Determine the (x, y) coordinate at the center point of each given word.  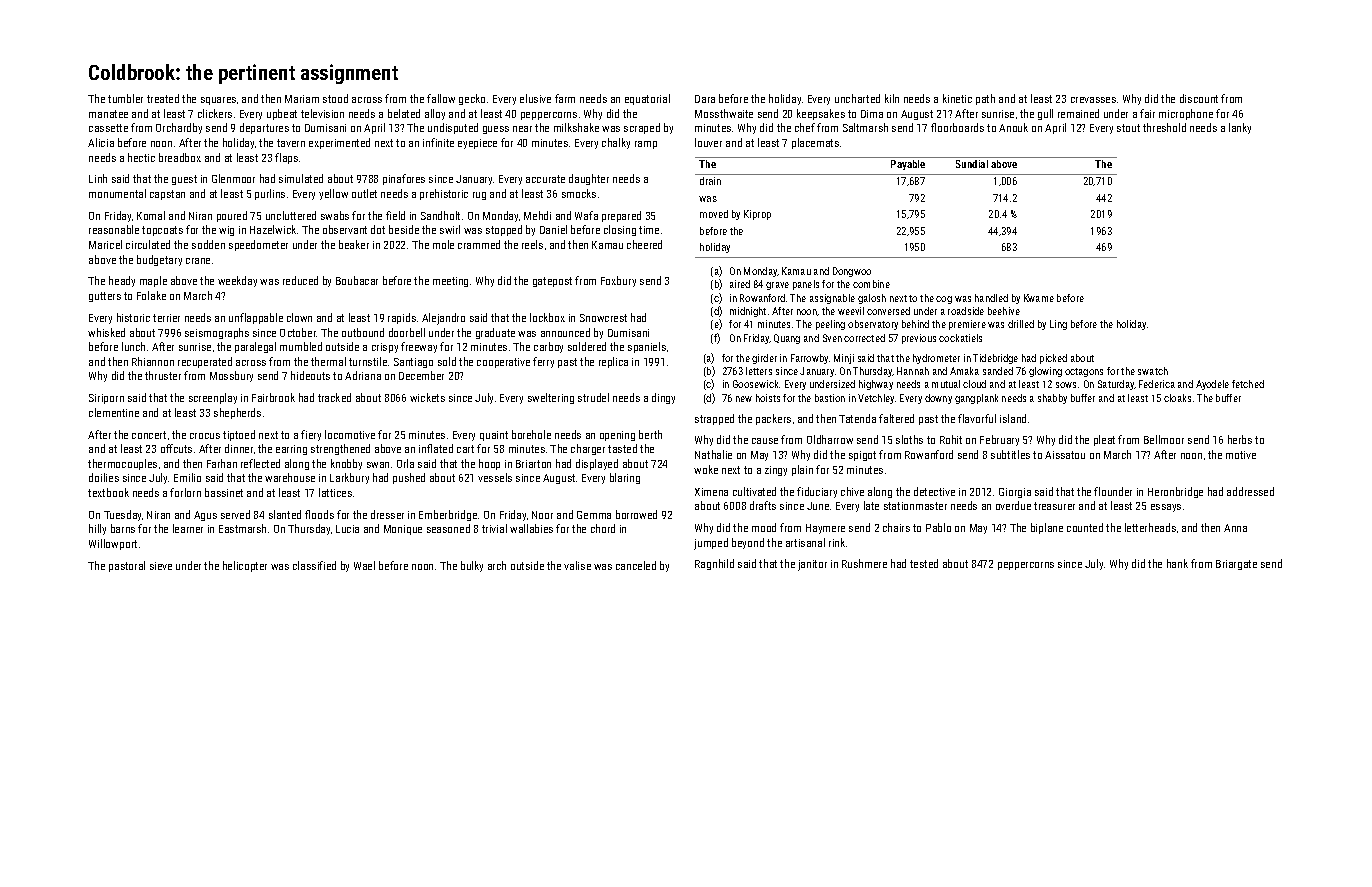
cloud (974, 384)
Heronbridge (1175, 492)
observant (345, 229)
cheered (644, 244)
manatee (108, 114)
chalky (616, 143)
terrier (166, 318)
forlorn (185, 492)
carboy (548, 347)
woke (706, 469)
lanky (1240, 128)
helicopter (245, 566)
